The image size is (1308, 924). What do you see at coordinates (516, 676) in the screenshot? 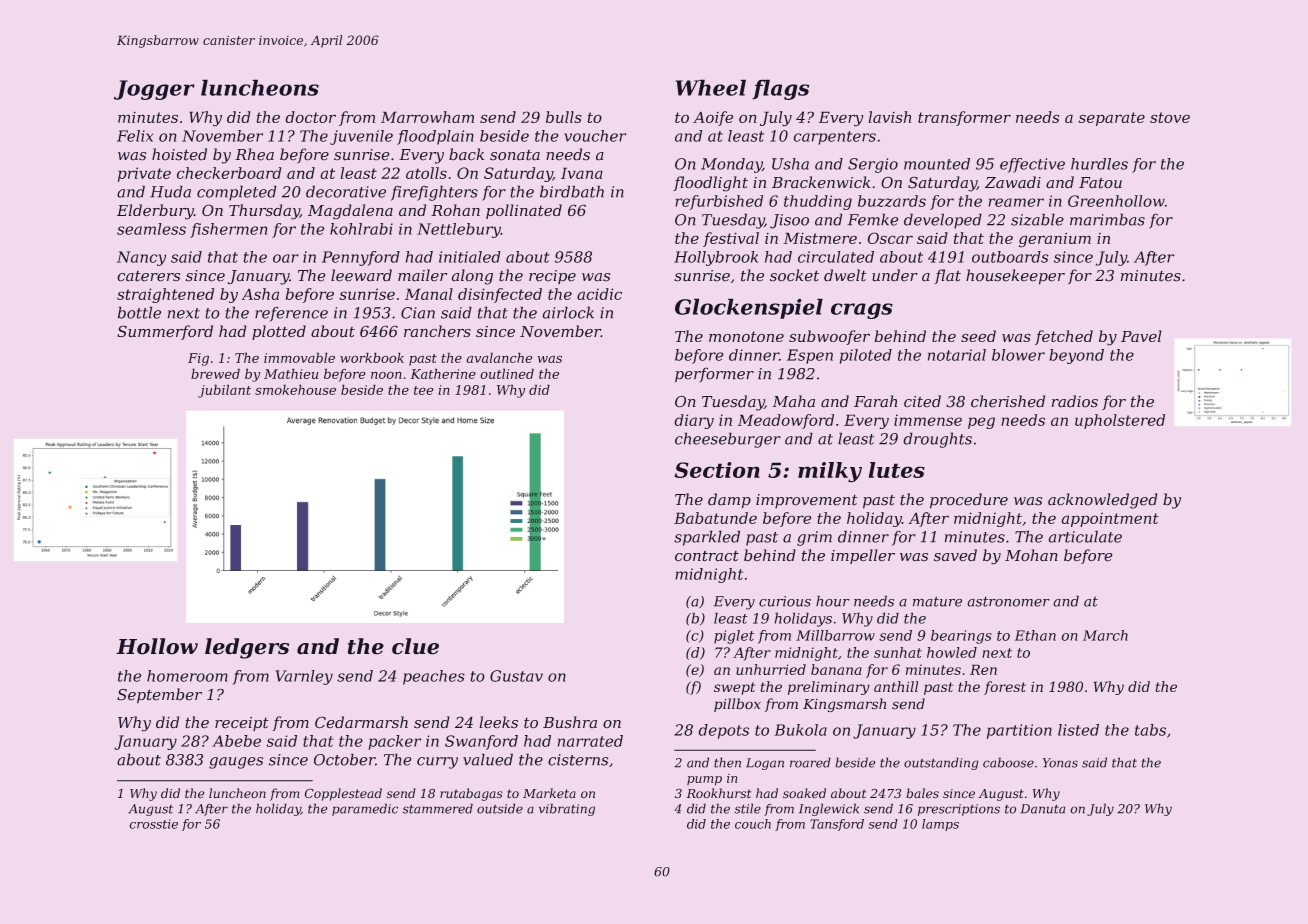
I see `Gustav` at bounding box center [516, 676].
